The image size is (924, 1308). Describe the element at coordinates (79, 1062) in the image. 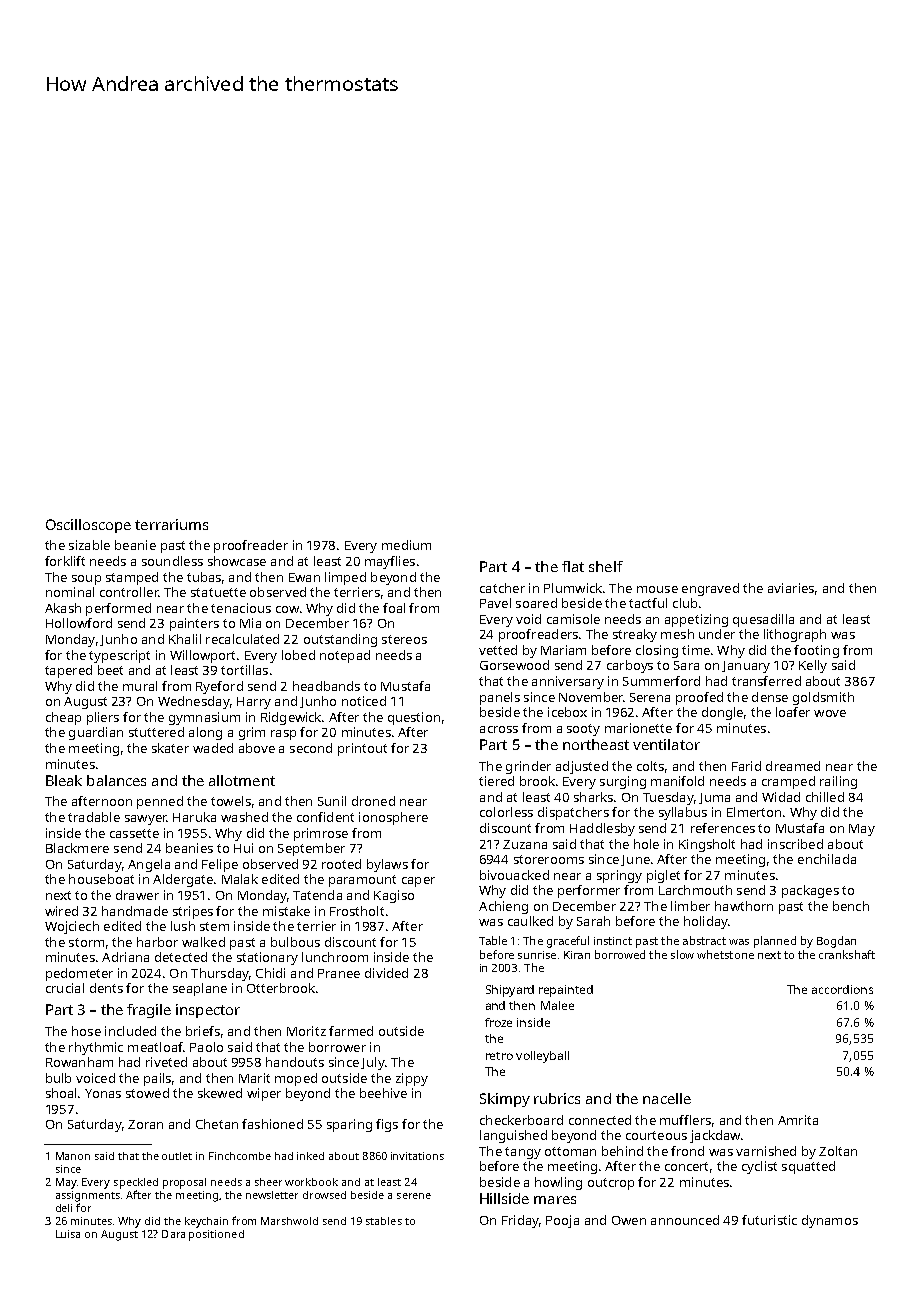

I see `Rowanham` at that location.
